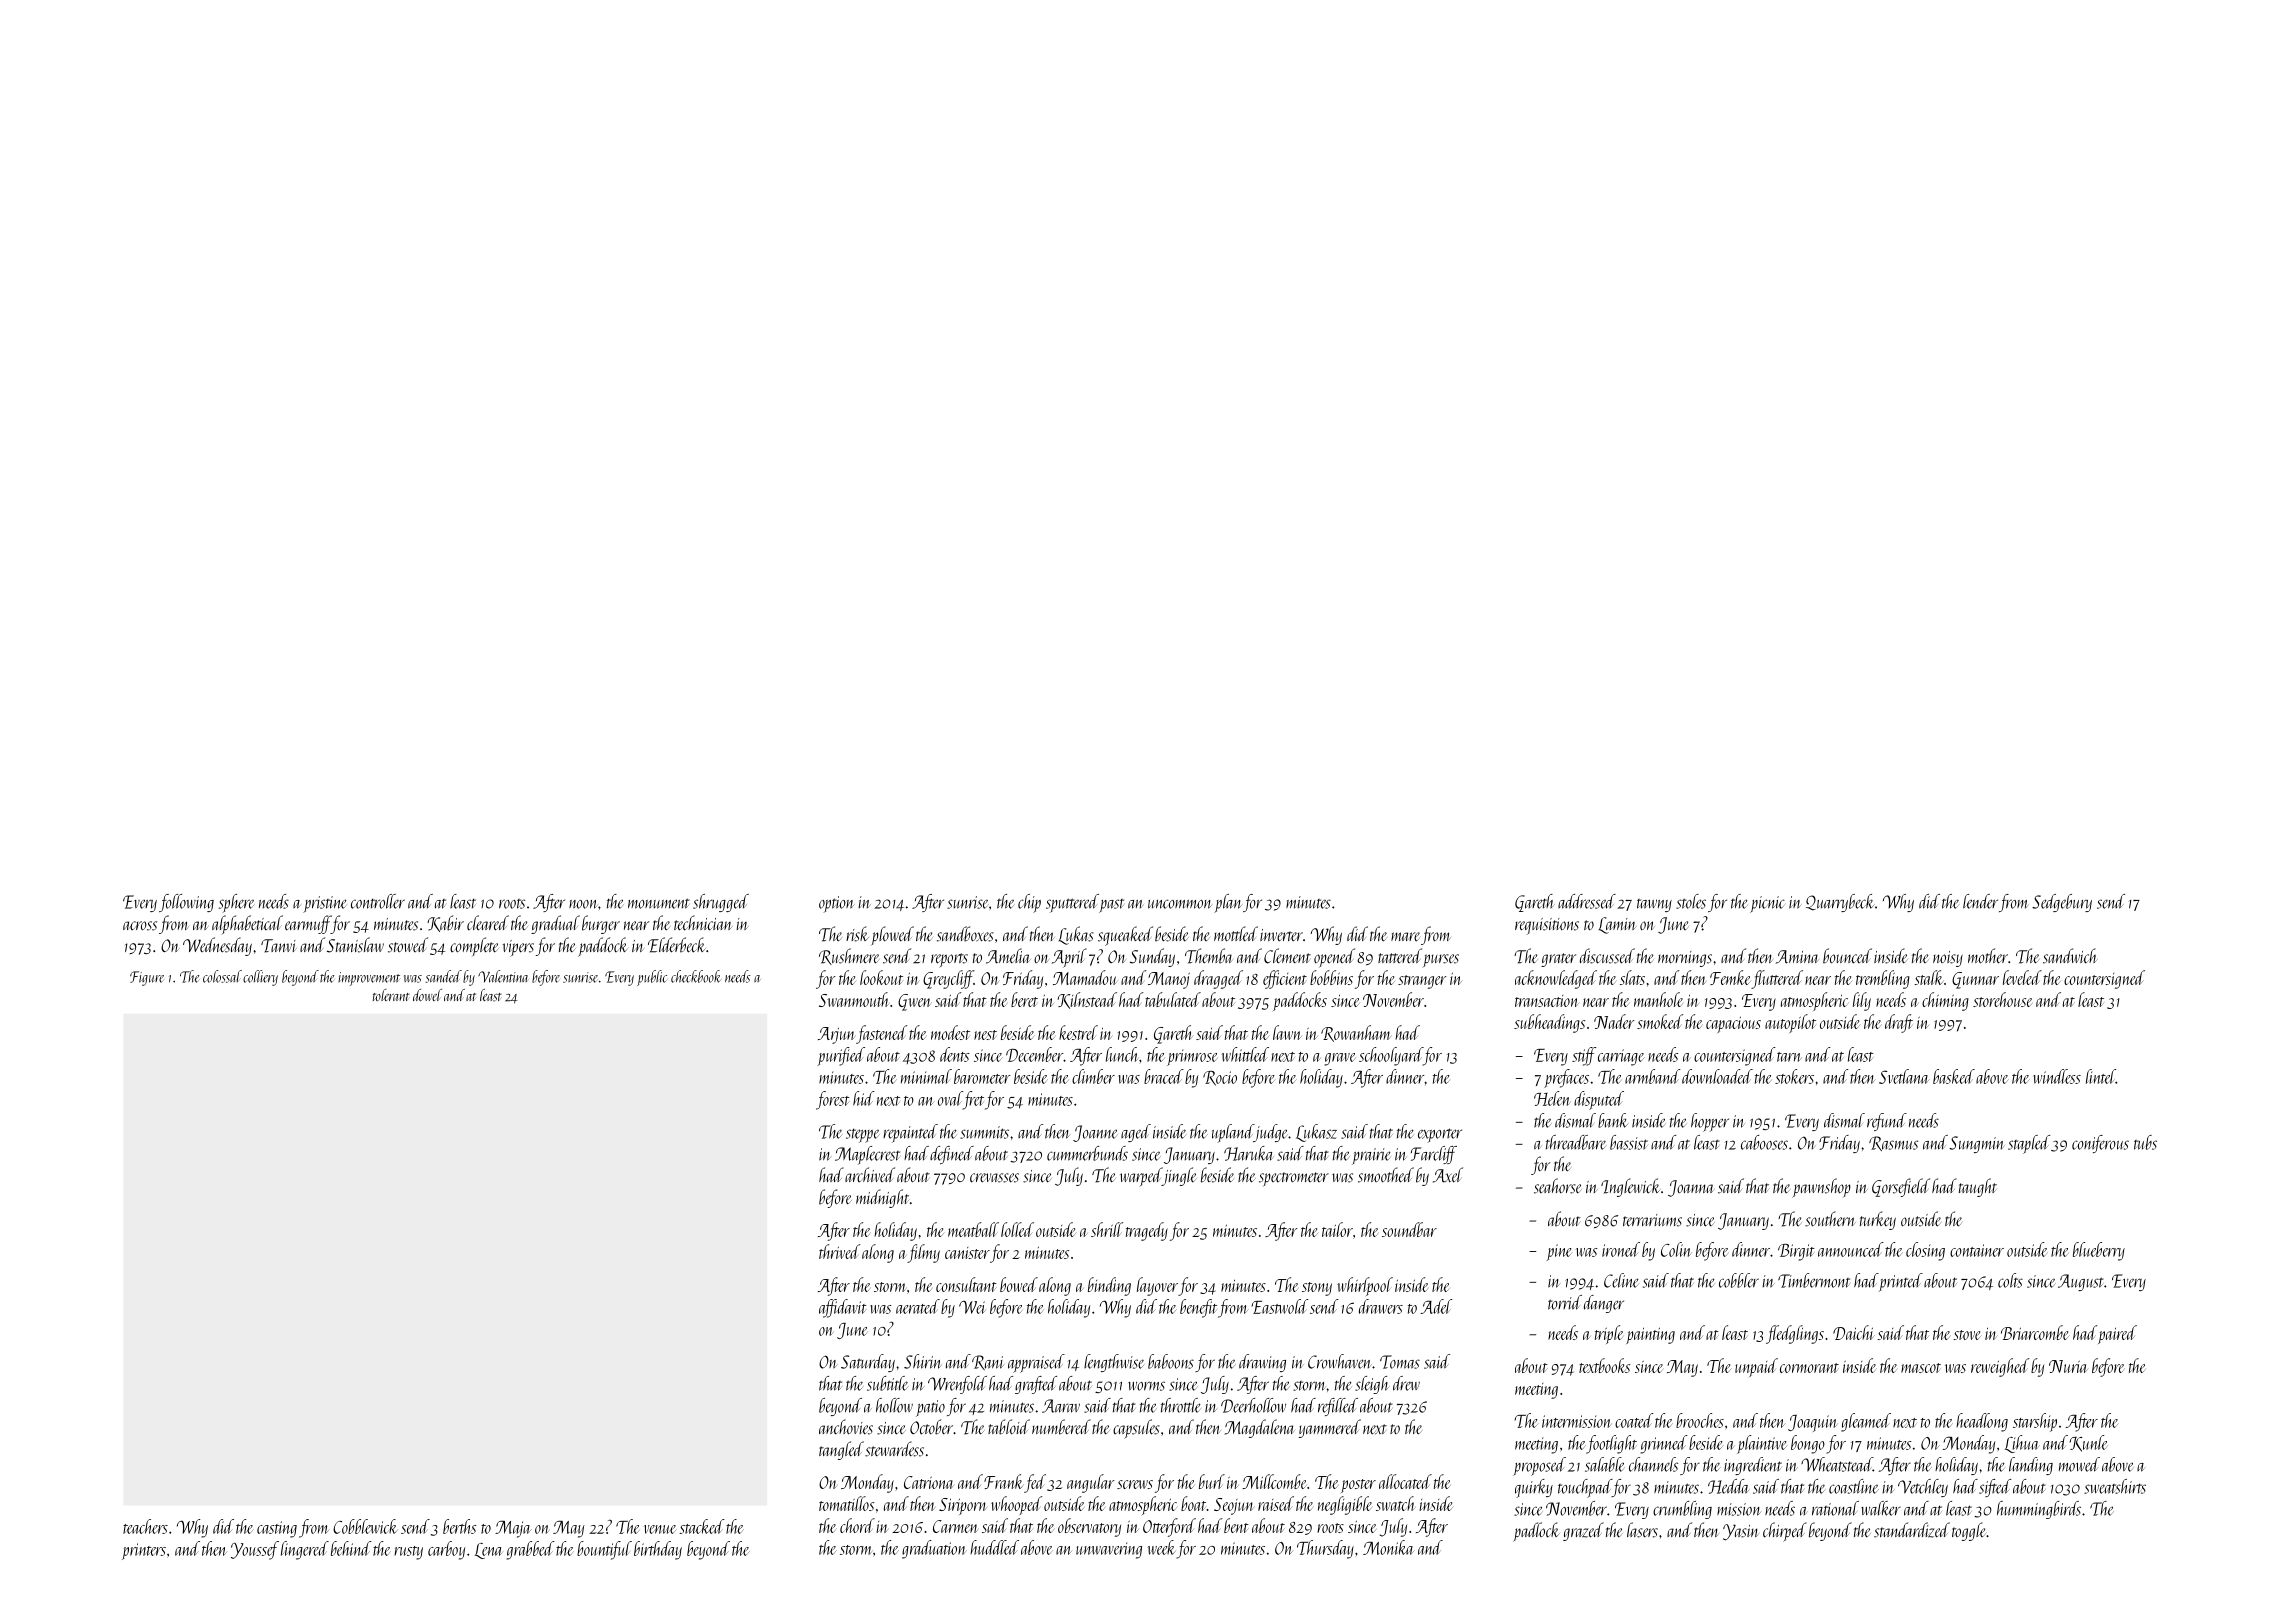  I want to click on cabooses, so click(1764, 1142).
